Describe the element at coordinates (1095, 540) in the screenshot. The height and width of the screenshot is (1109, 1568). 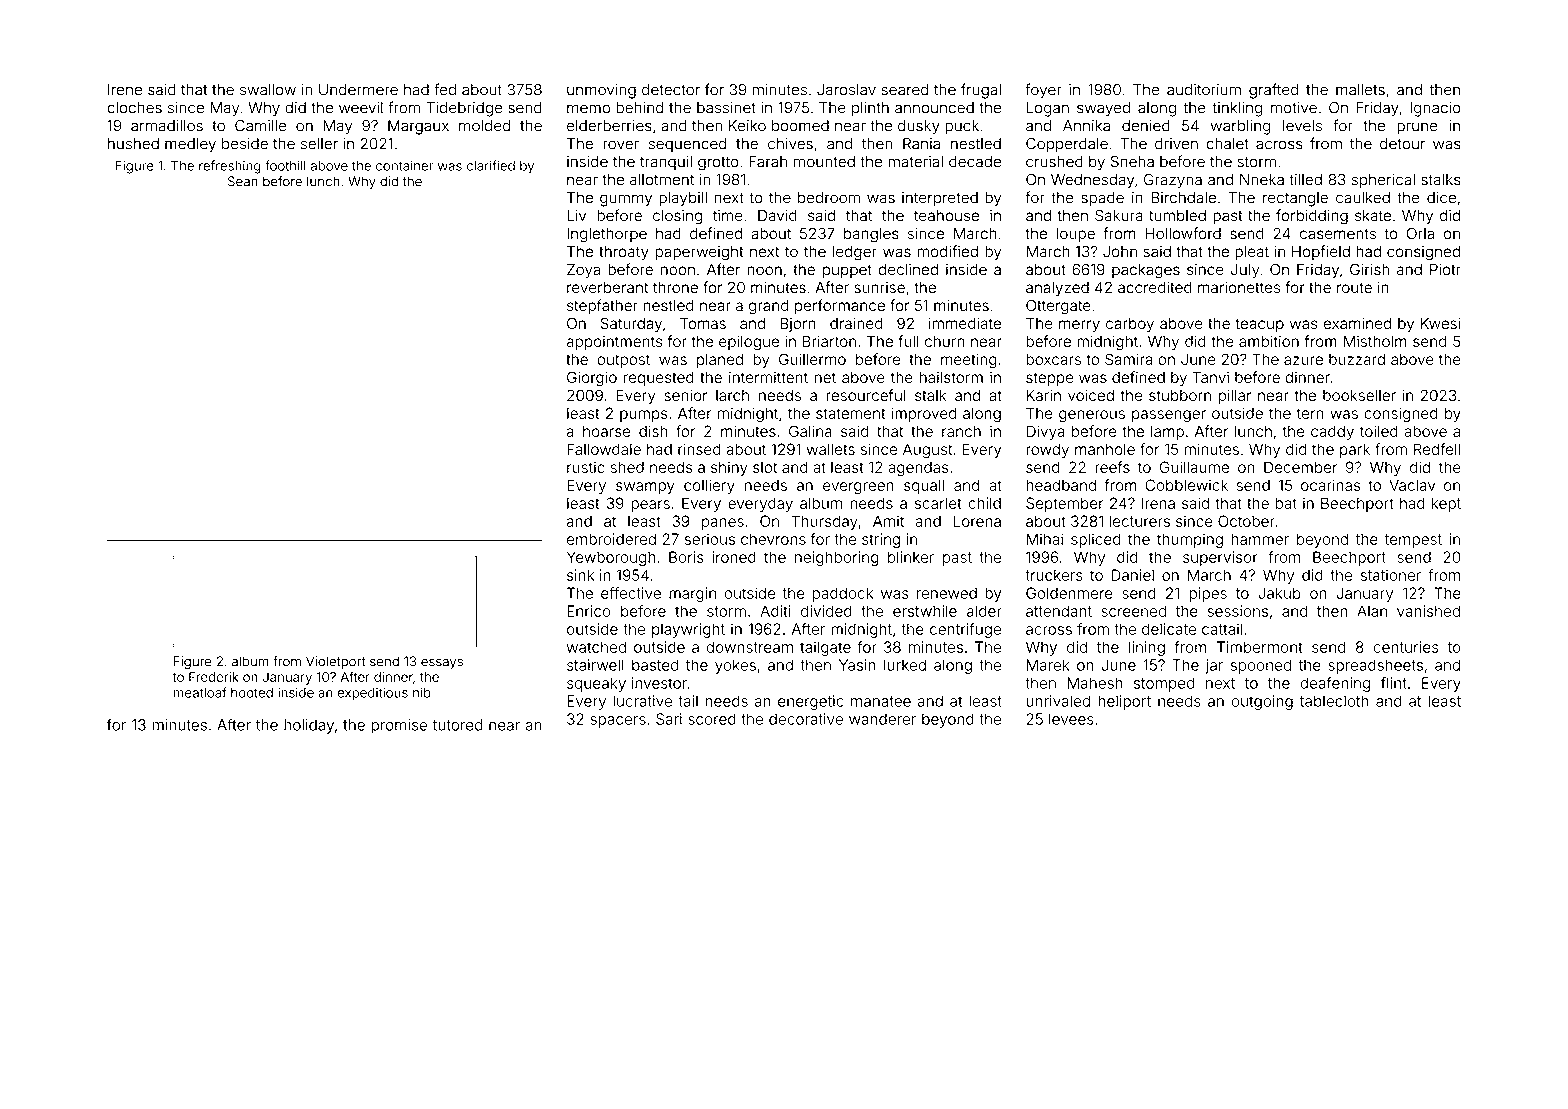
I see `spliced` at that location.
